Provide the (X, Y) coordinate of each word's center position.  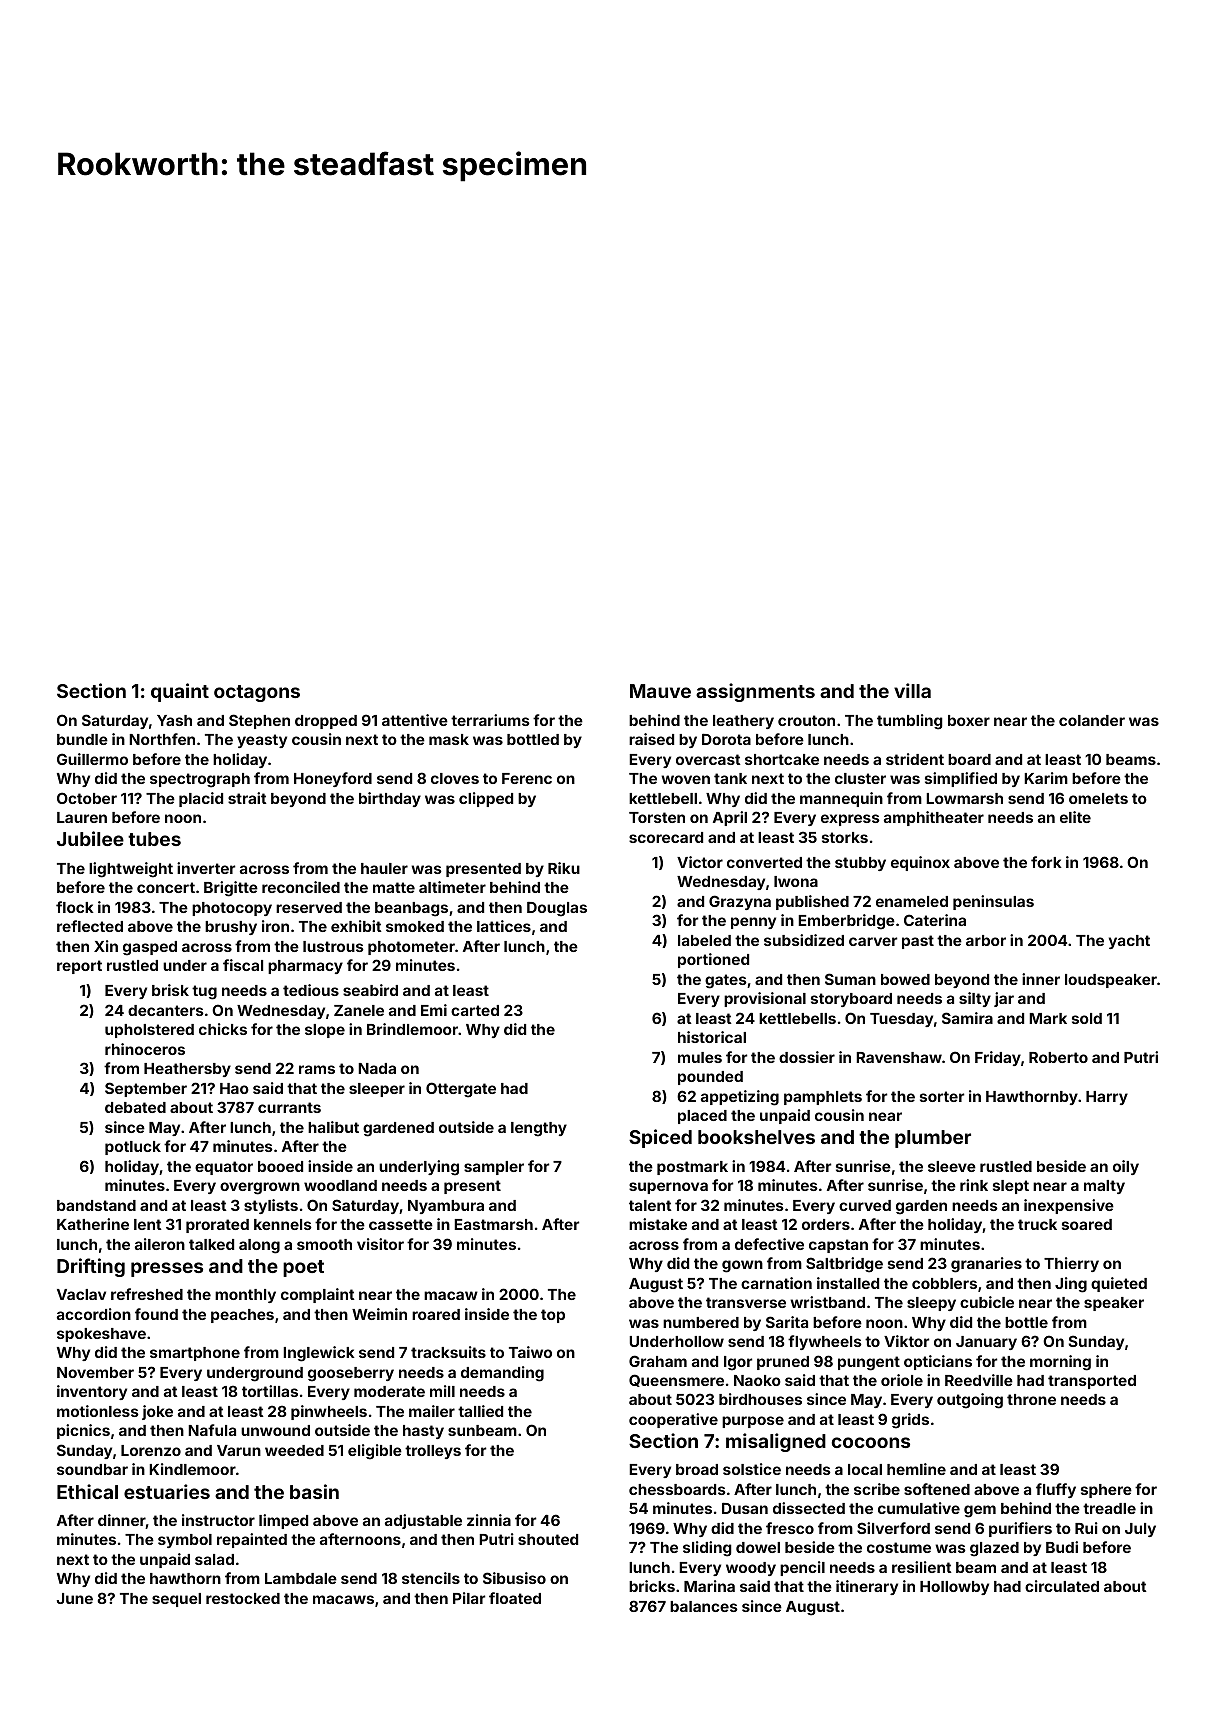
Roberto (1058, 1057)
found (156, 1314)
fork (1046, 862)
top (553, 1316)
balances (704, 1606)
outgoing (970, 1401)
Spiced (660, 1138)
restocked (243, 1598)
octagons (257, 693)
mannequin (841, 799)
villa (912, 690)
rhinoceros (145, 1049)
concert (166, 887)
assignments (755, 692)
